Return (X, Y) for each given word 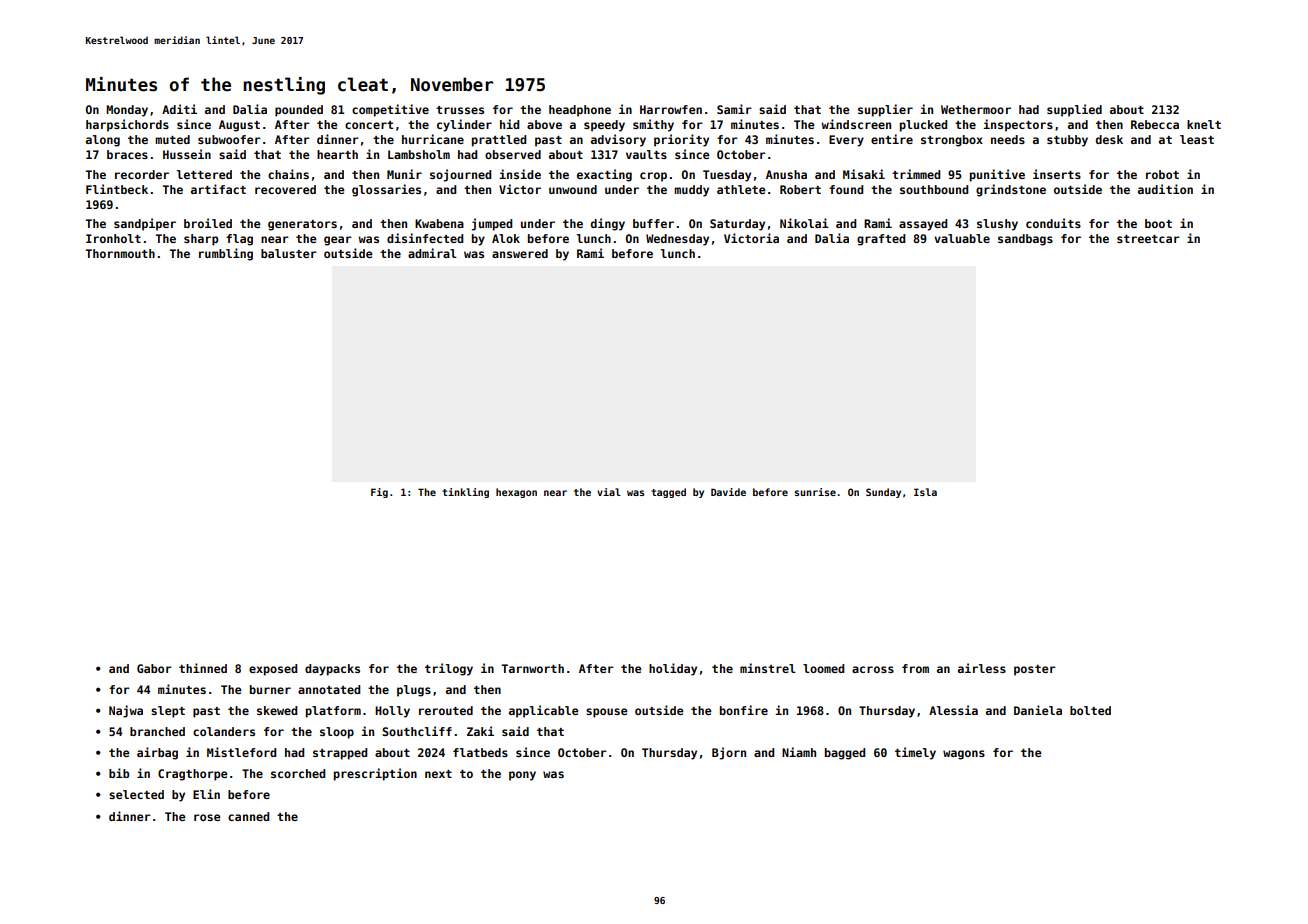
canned (248, 816)
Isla (925, 492)
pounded (299, 111)
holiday (673, 669)
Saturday (737, 225)
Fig (379, 493)
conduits (1053, 223)
